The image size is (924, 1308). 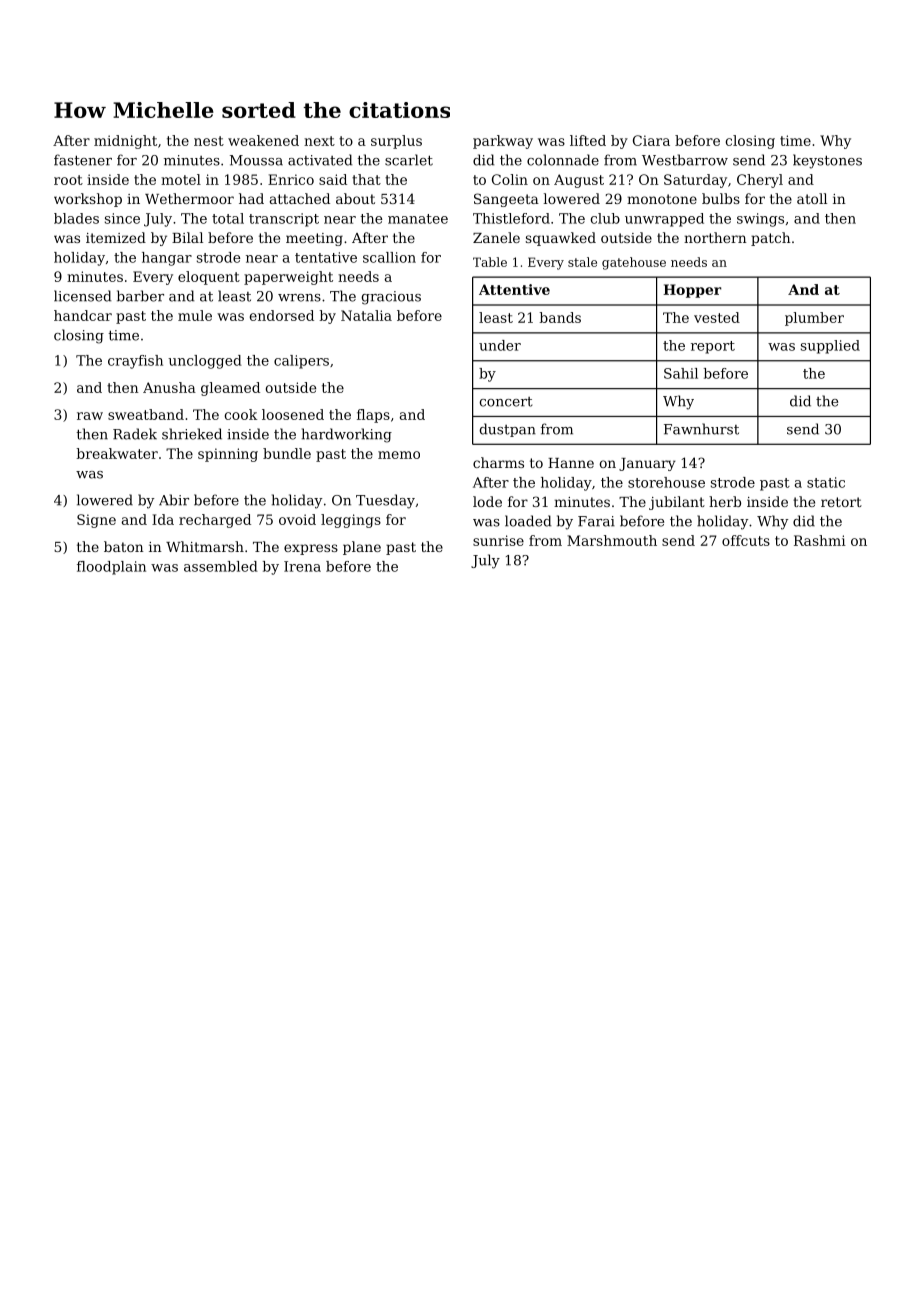 What do you see at coordinates (205, 546) in the document?
I see `Whitmarsh` at bounding box center [205, 546].
